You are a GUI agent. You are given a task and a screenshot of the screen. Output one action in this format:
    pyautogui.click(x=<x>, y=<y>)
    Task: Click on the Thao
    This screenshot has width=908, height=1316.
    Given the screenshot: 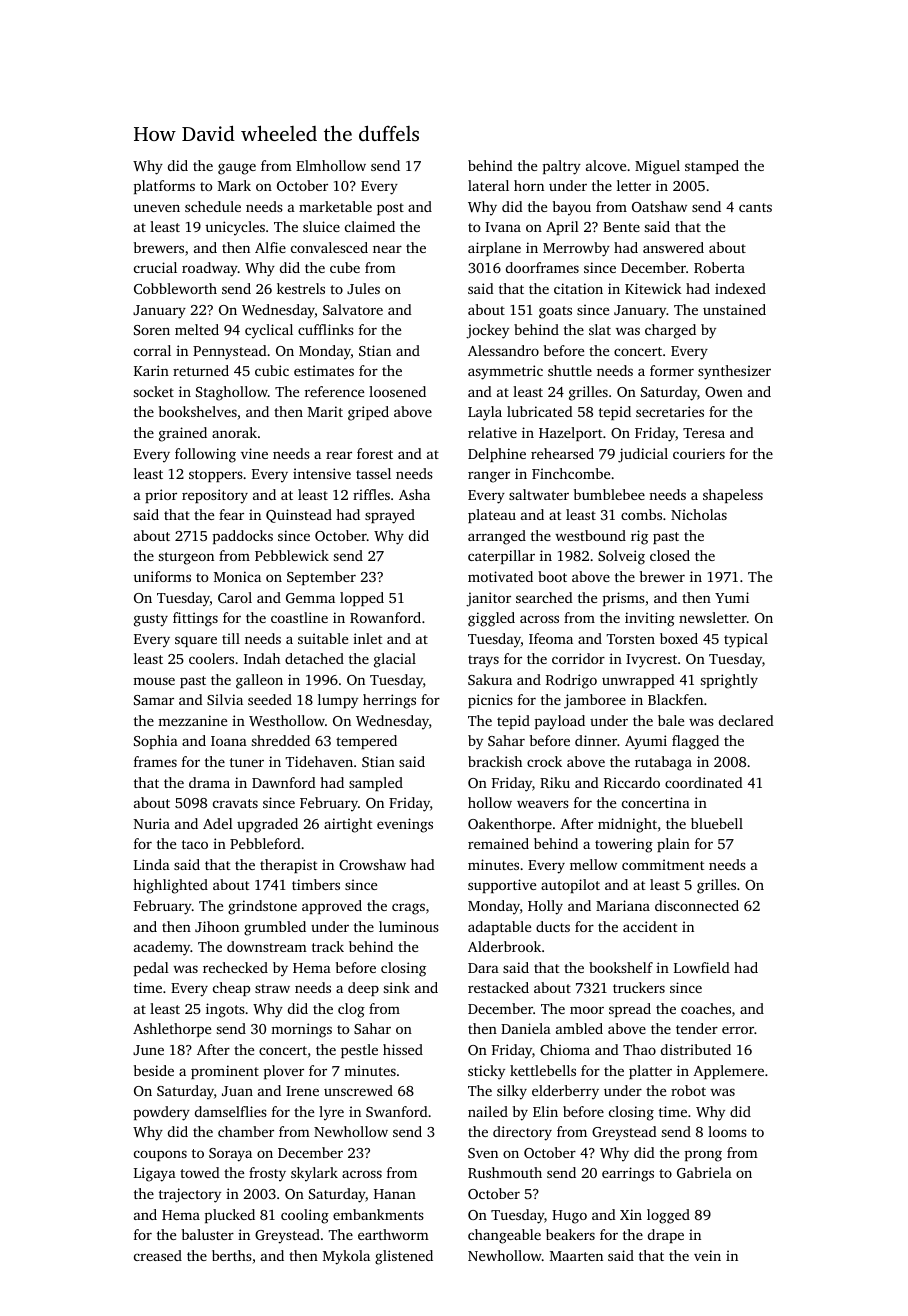 What is the action you would take?
    pyautogui.click(x=639, y=1049)
